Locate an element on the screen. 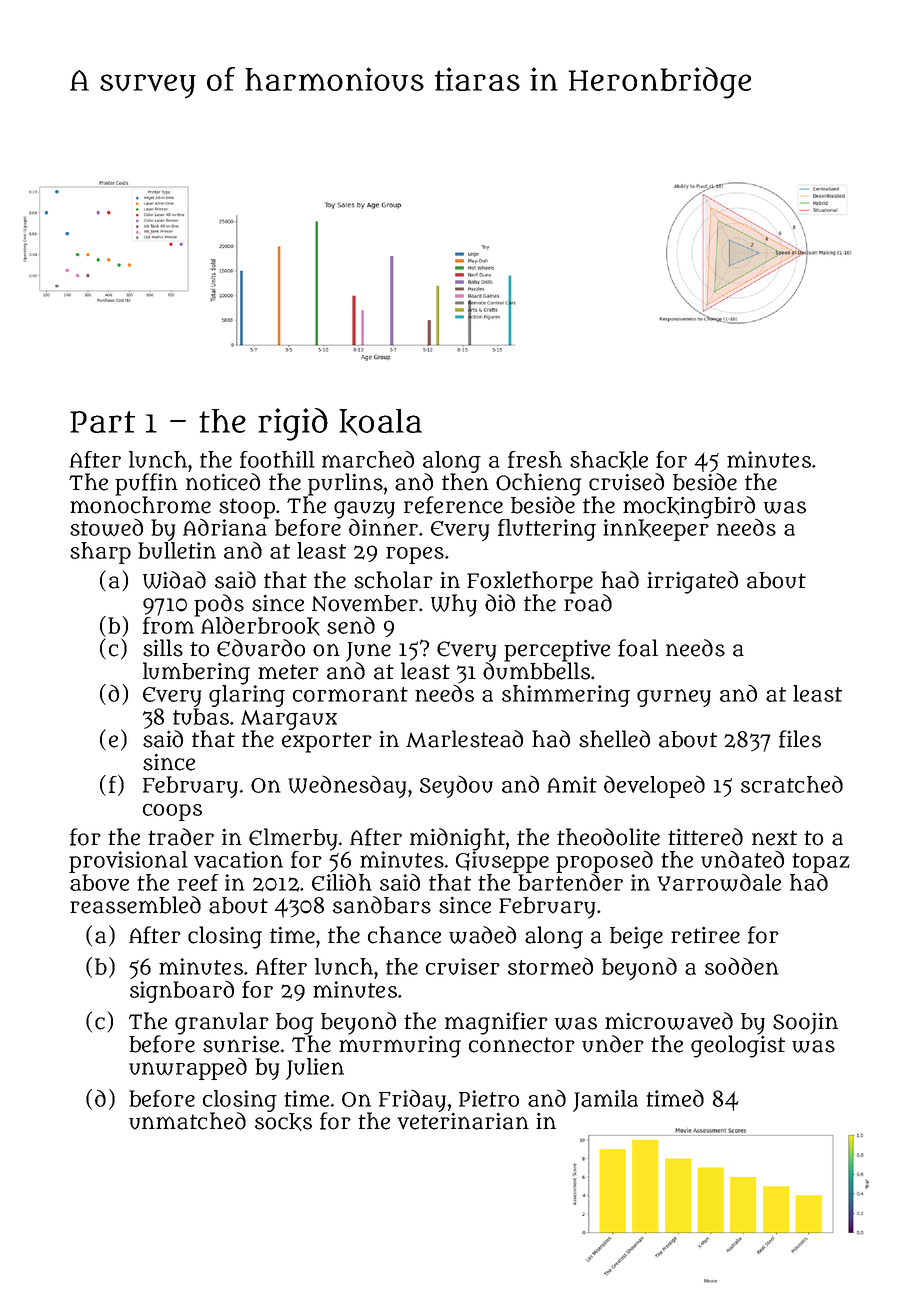 Image resolution: width=924 pixels, height=1311 pixels. coops is located at coordinates (172, 812).
